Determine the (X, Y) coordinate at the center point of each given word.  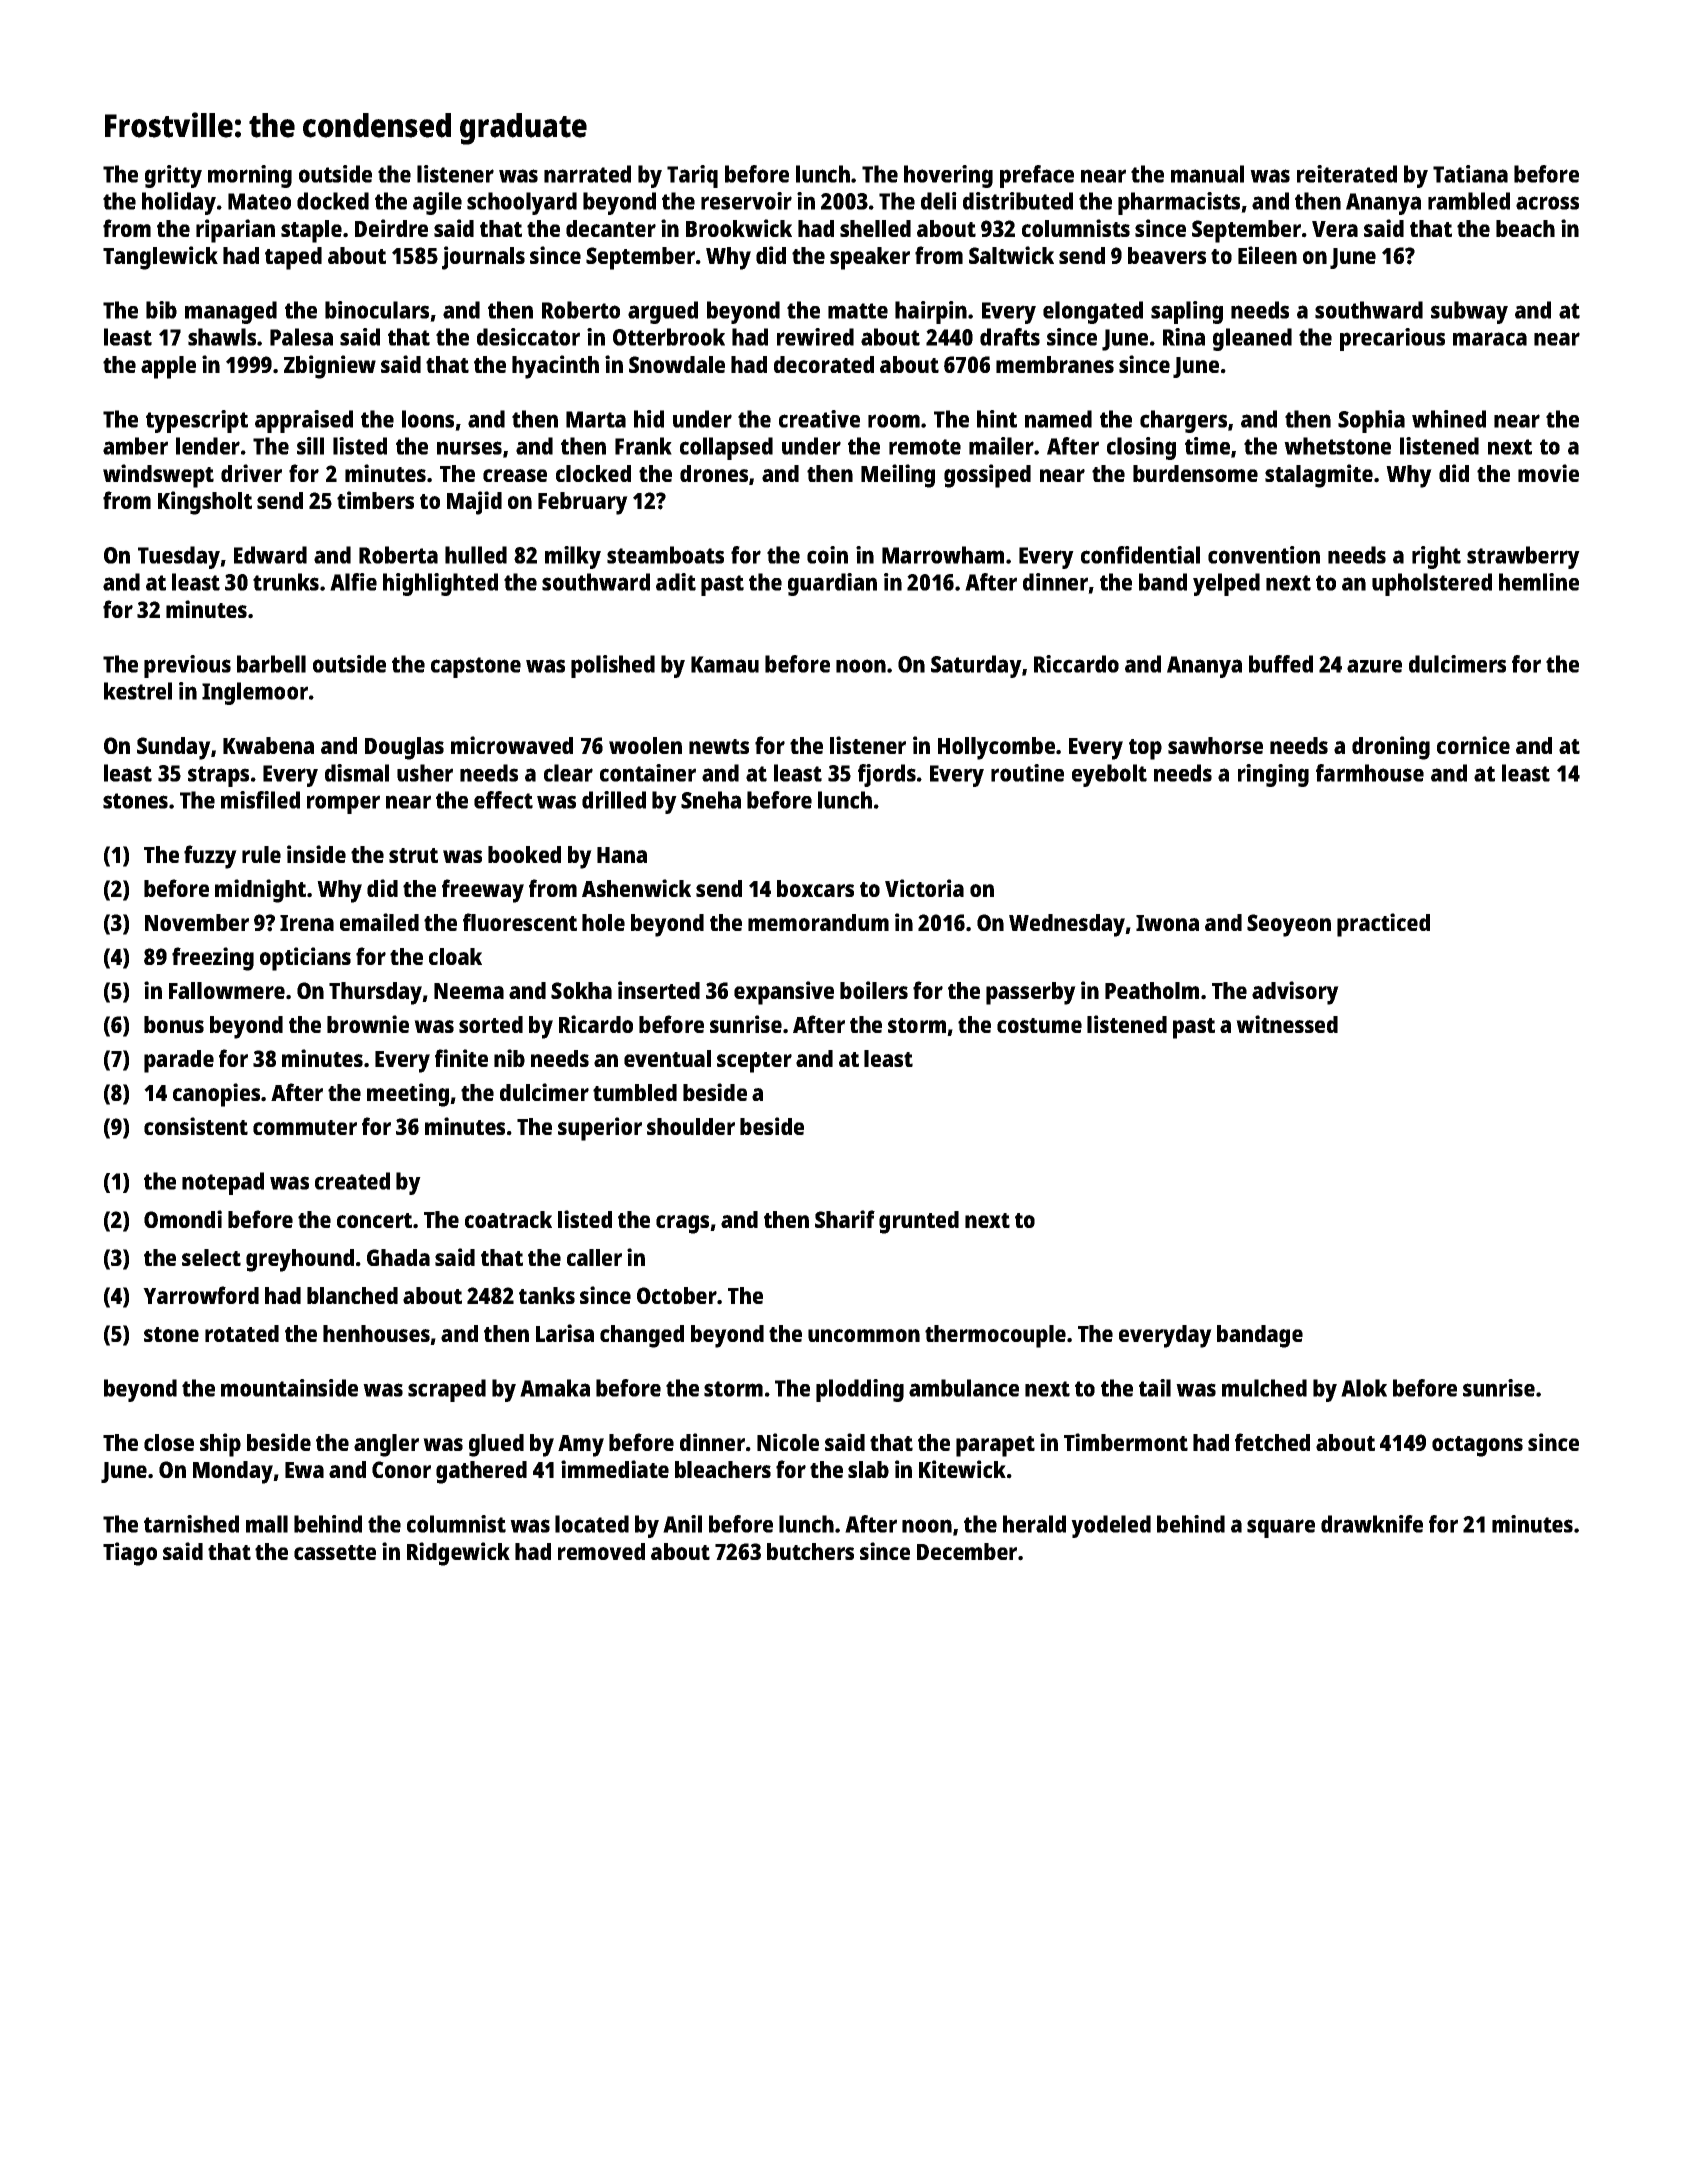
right (1436, 557)
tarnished (191, 1524)
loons (428, 419)
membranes (1055, 364)
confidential (1140, 555)
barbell (271, 664)
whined (1449, 419)
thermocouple (995, 1336)
